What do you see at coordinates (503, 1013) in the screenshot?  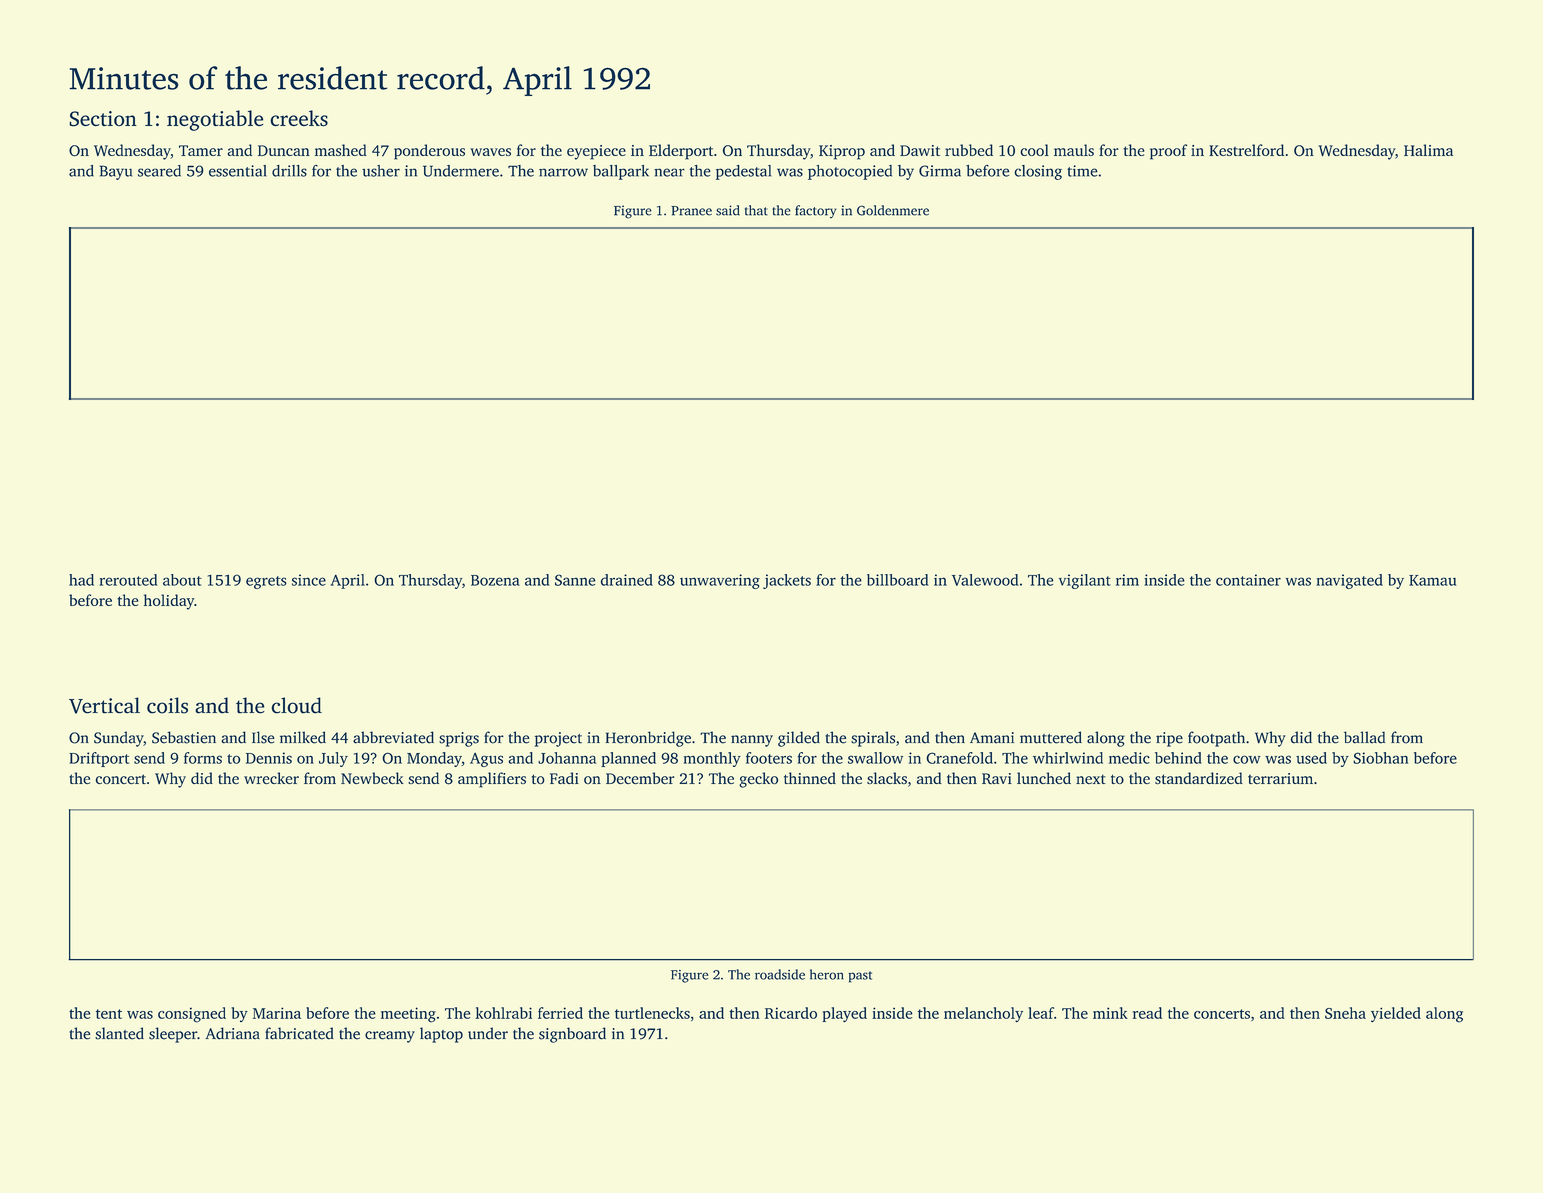 I see `kohlrabi` at bounding box center [503, 1013].
